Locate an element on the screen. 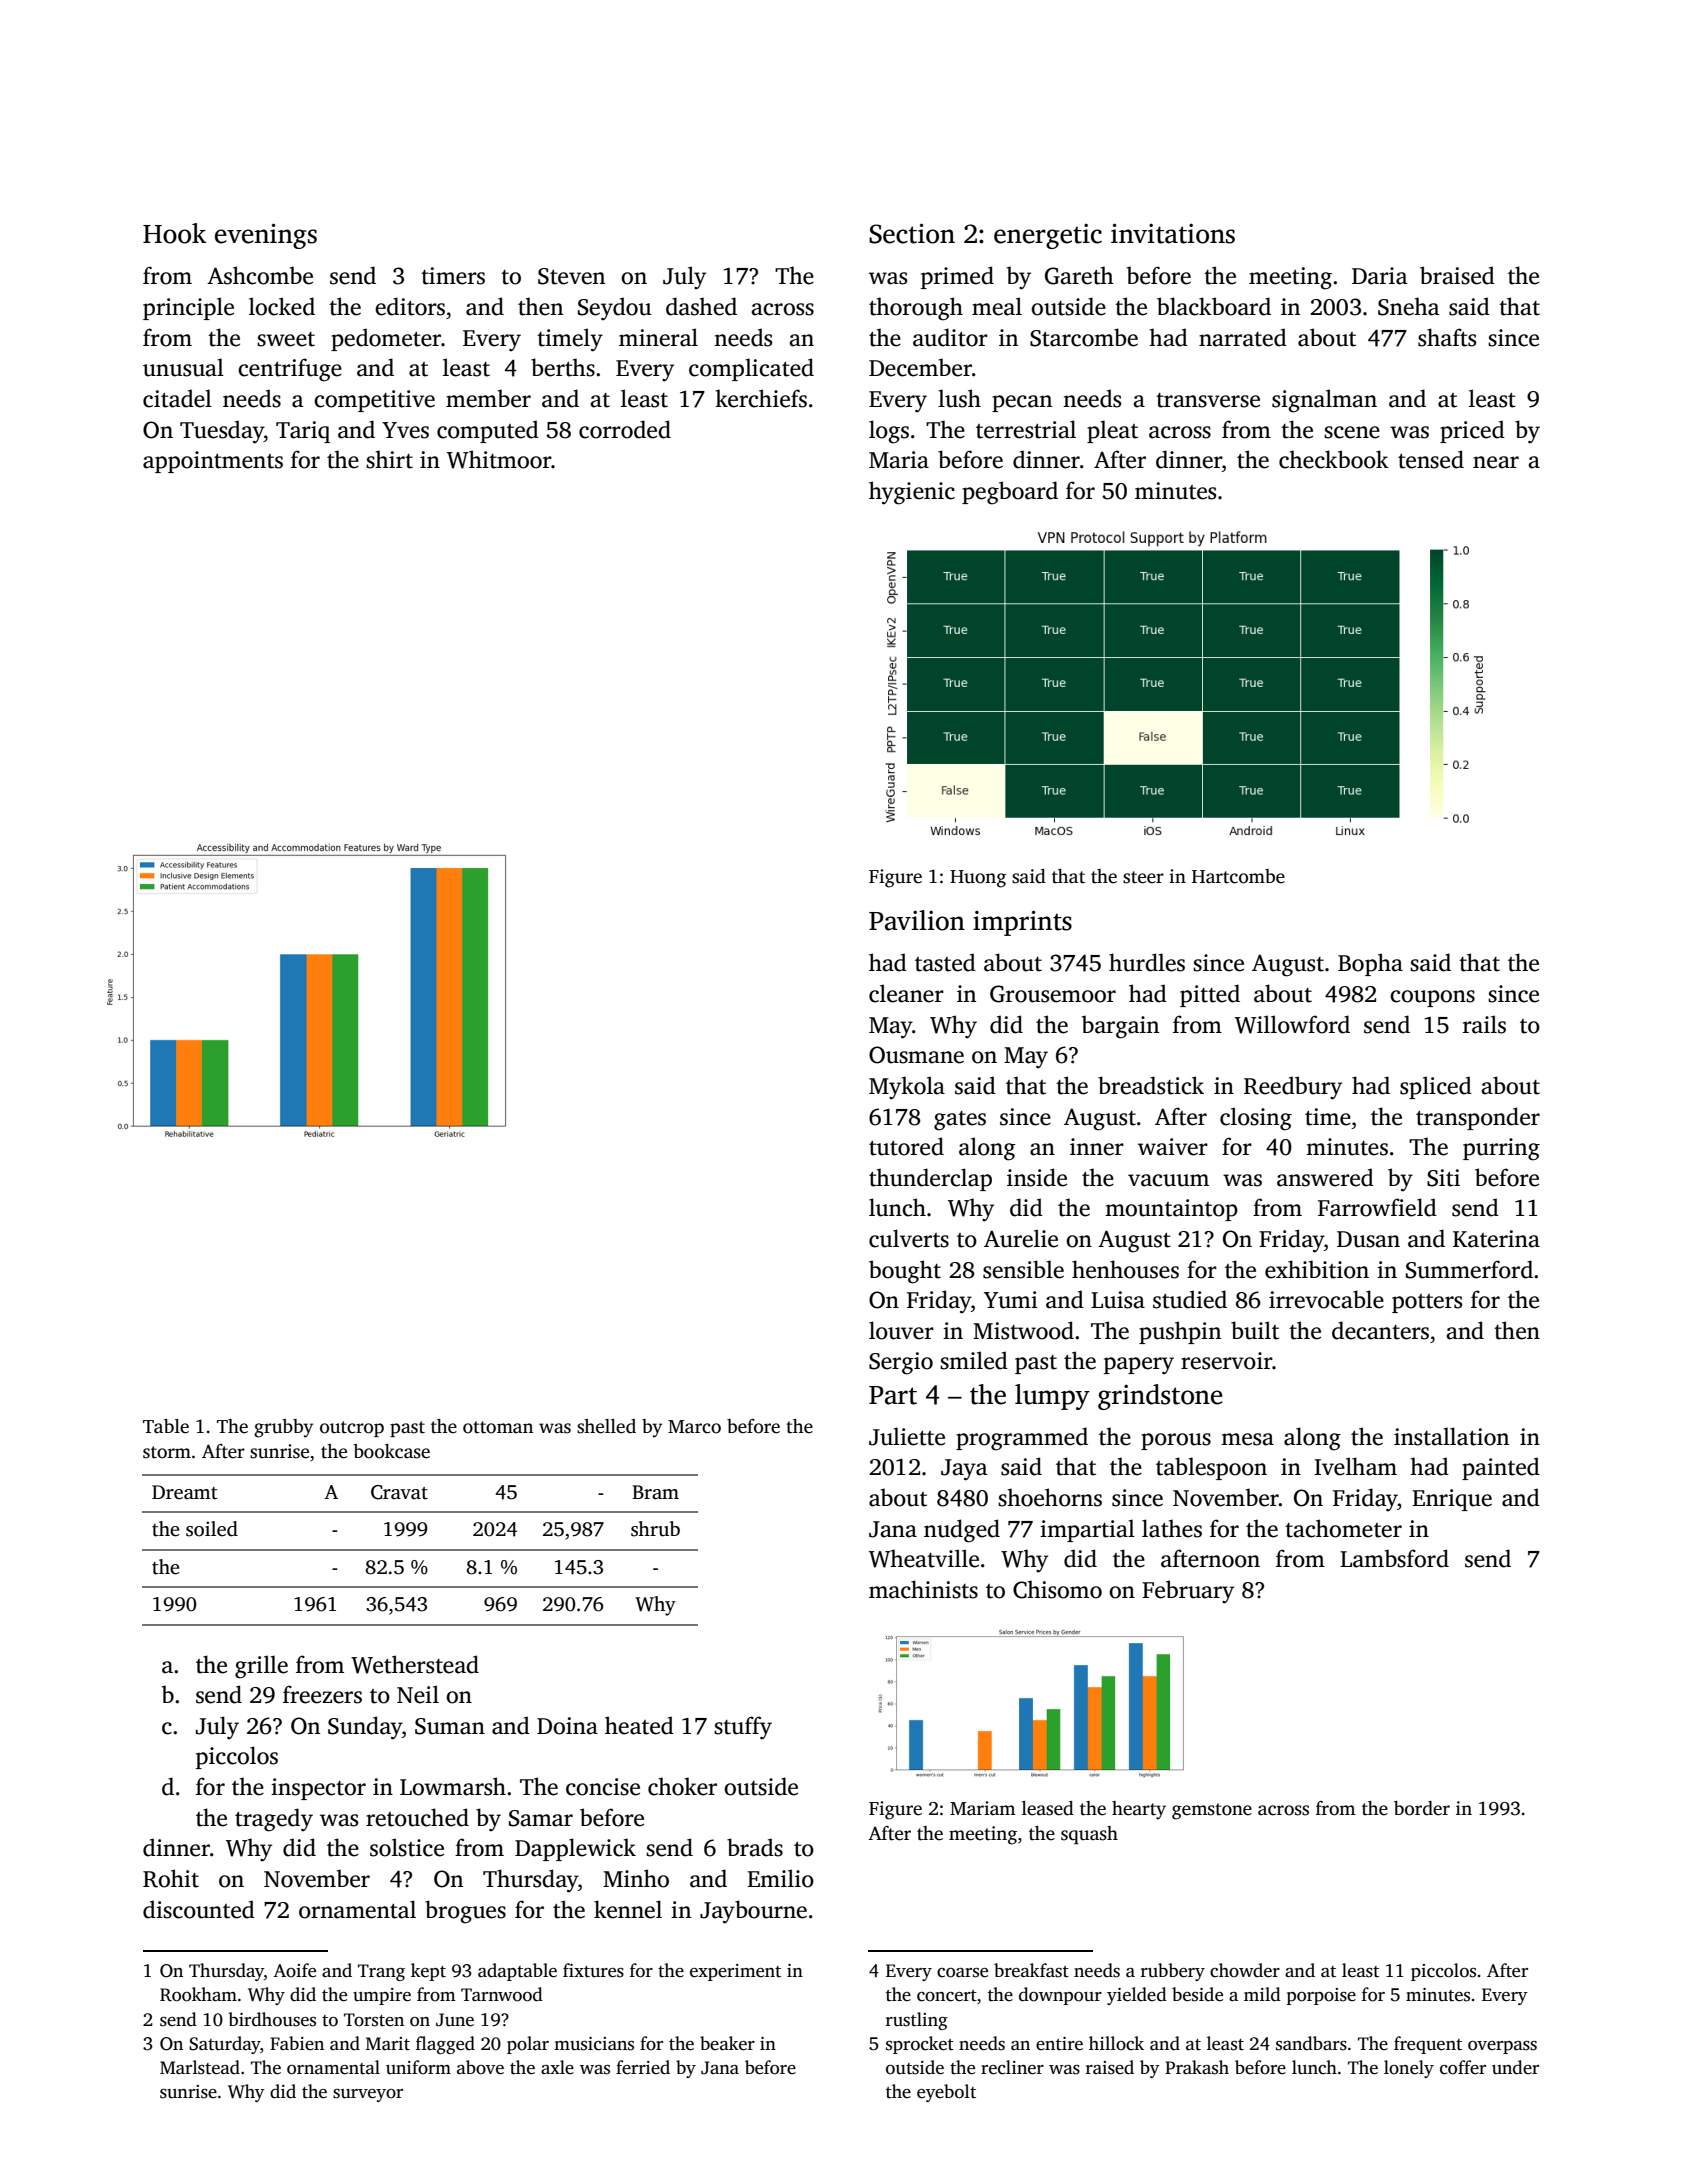  bought is located at coordinates (905, 1272).
